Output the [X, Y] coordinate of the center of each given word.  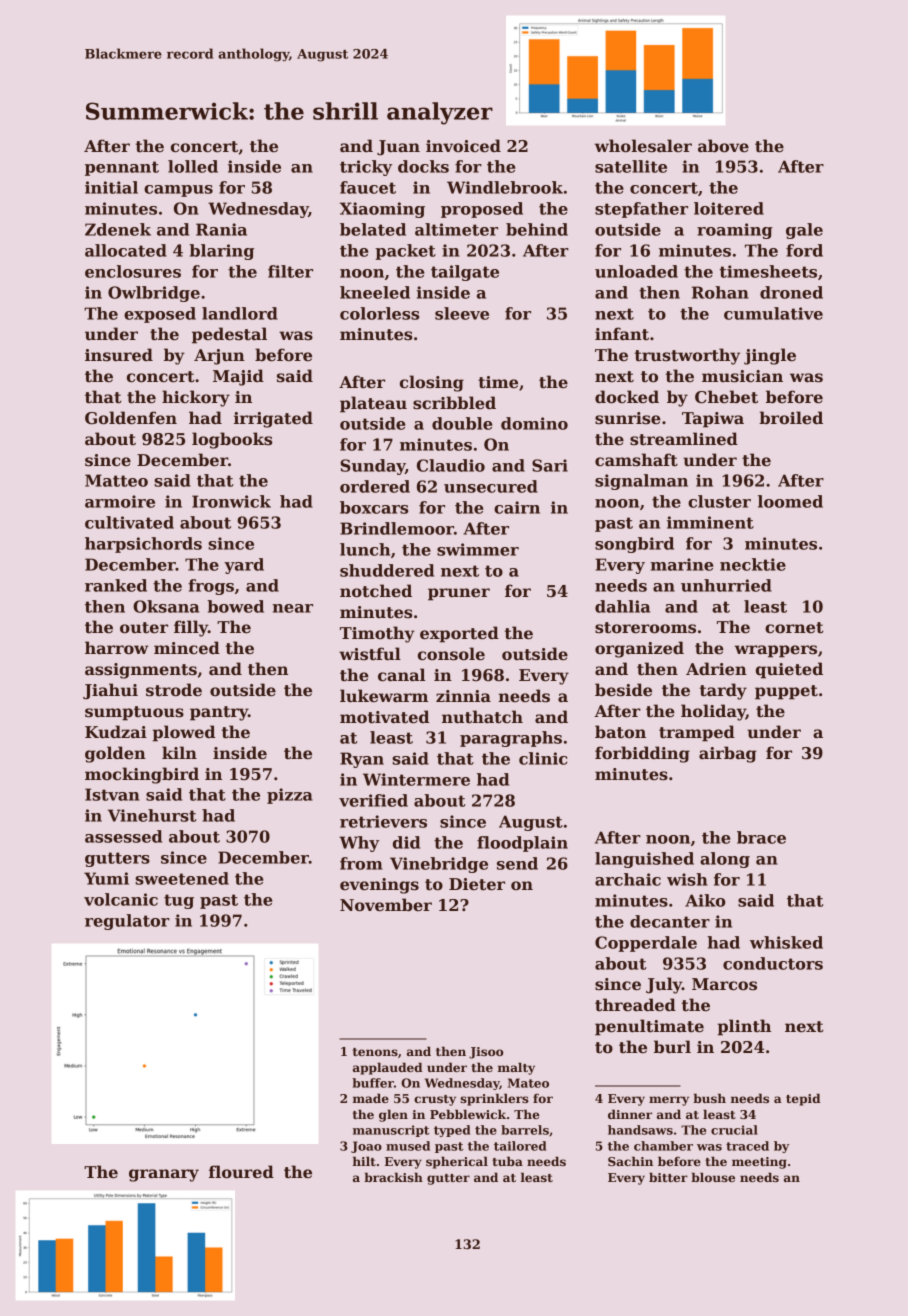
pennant [122, 168]
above [723, 146]
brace [761, 837]
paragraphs [511, 739]
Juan [398, 148]
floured [241, 1172]
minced [187, 648]
